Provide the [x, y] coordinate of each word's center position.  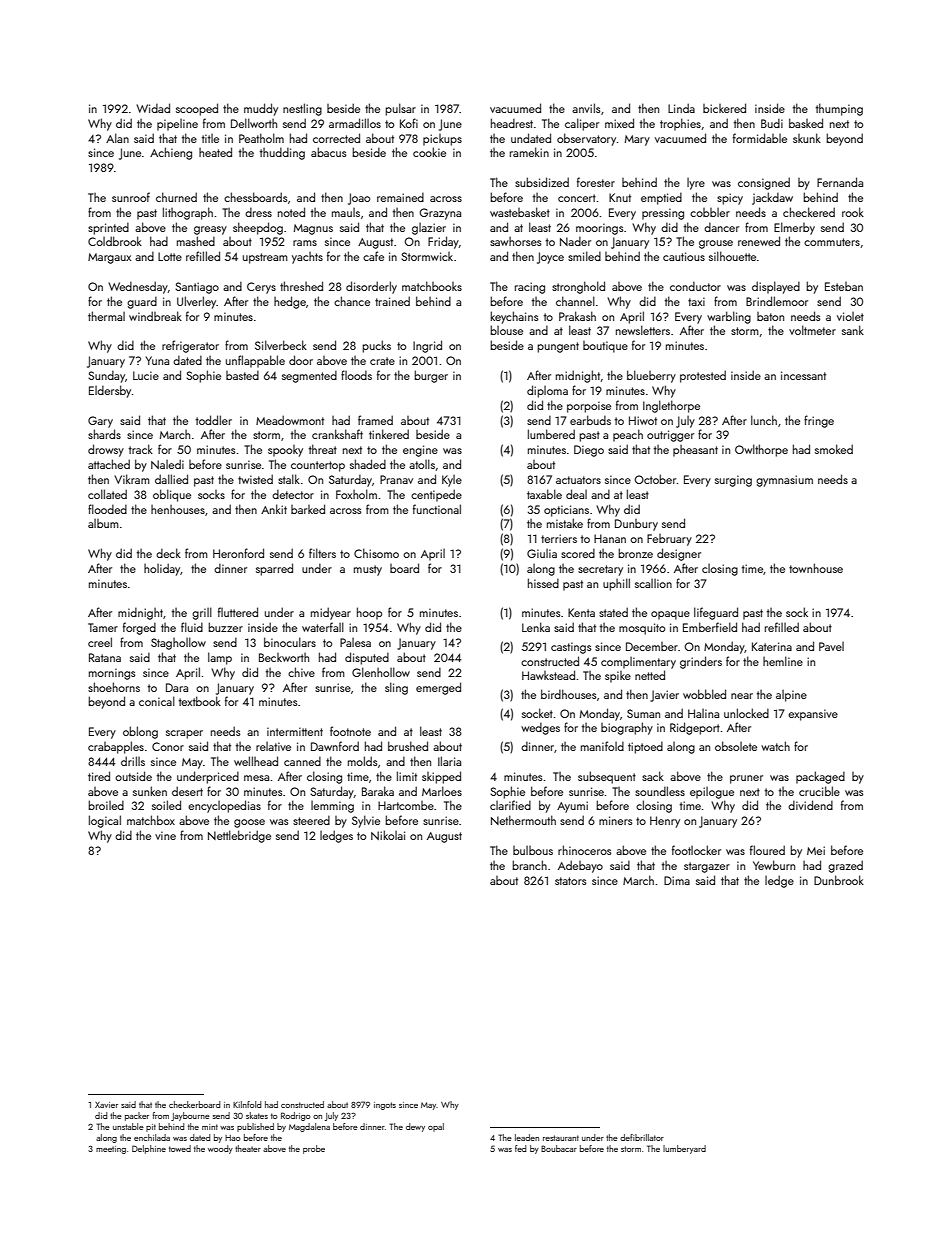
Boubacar [559, 1148]
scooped [197, 109]
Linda [681, 108]
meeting [111, 1150]
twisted [255, 479]
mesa [256, 778]
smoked [834, 449]
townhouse [816, 568]
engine [420, 451]
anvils [586, 108]
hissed [543, 583]
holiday [162, 569]
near [742, 696]
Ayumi [572, 807]
